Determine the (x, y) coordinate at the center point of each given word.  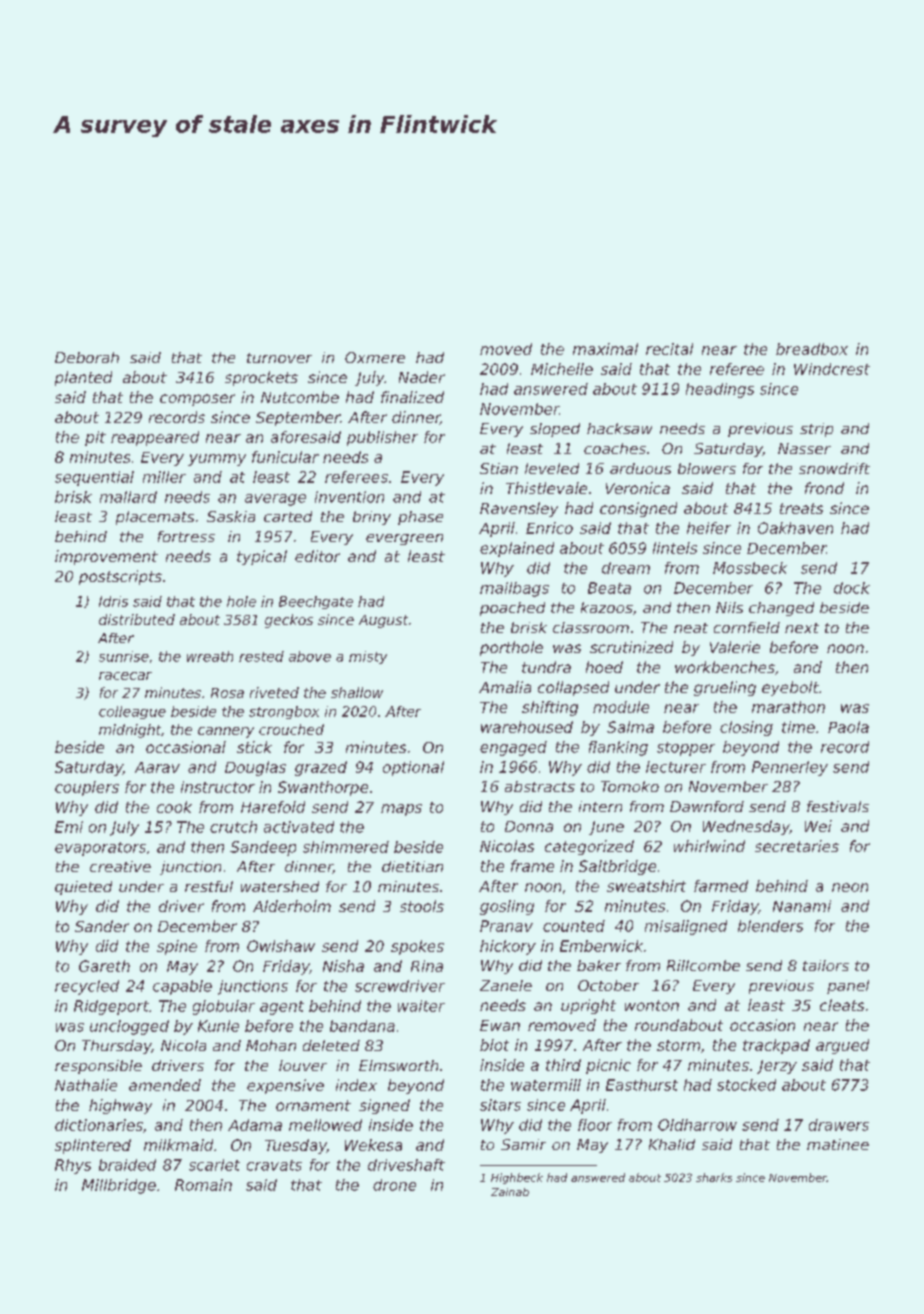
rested (261, 656)
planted (83, 378)
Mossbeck (750, 568)
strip (816, 430)
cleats (842, 1005)
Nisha (343, 966)
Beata (609, 588)
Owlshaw (281, 946)
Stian (499, 468)
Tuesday (296, 1146)
